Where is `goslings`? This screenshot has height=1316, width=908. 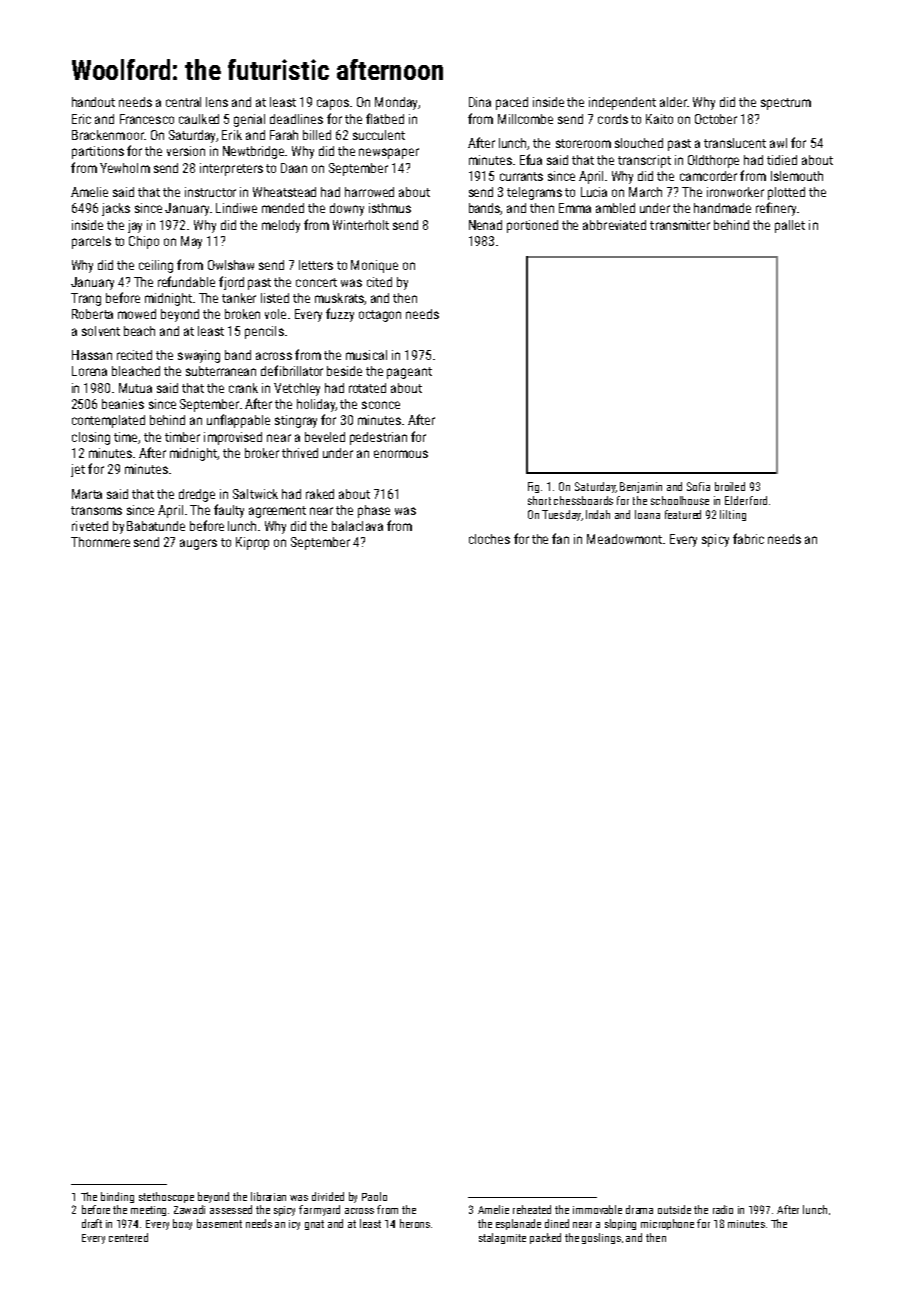 goslings is located at coordinates (601, 1238).
